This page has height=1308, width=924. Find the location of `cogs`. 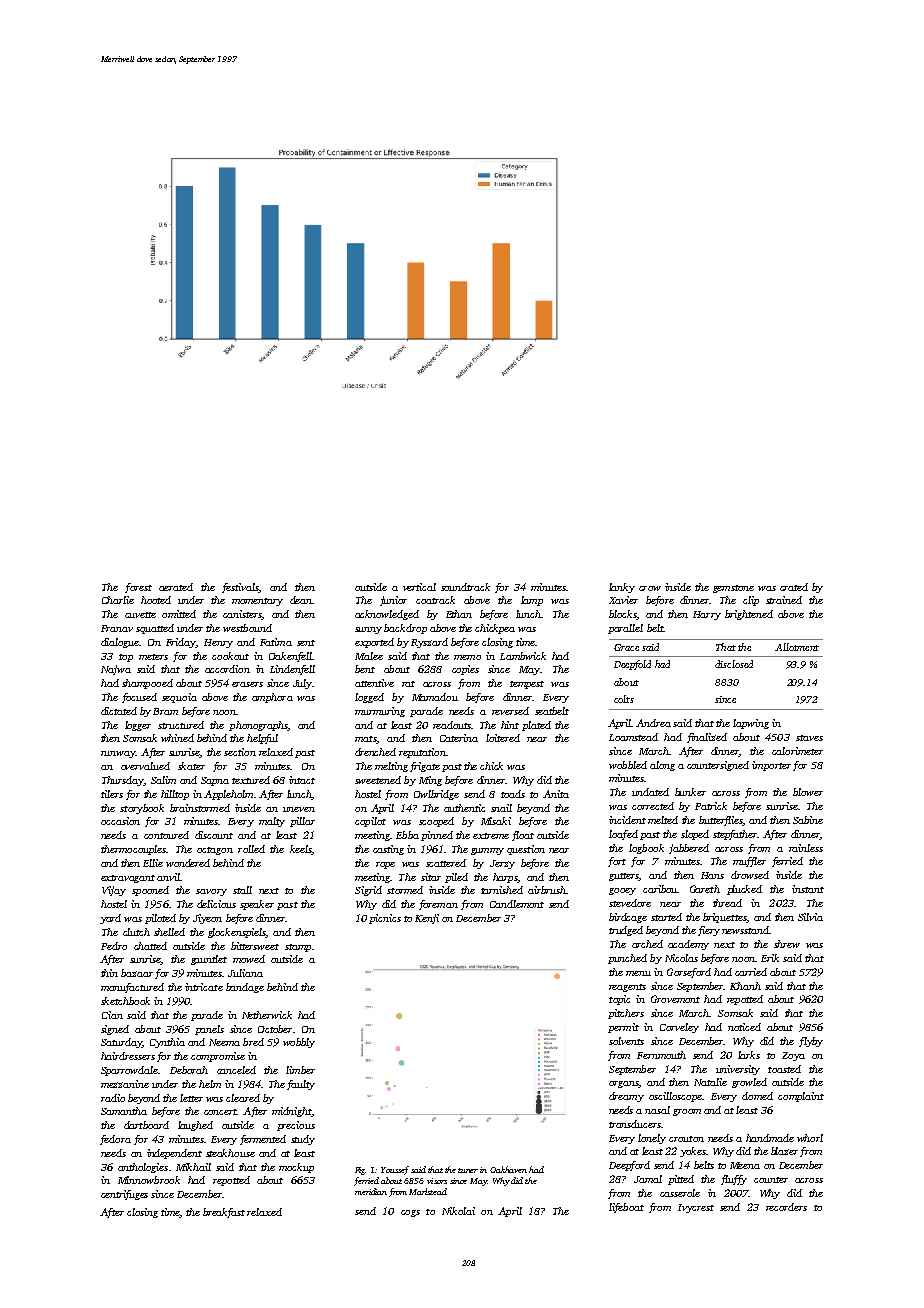

cogs is located at coordinates (410, 1213).
